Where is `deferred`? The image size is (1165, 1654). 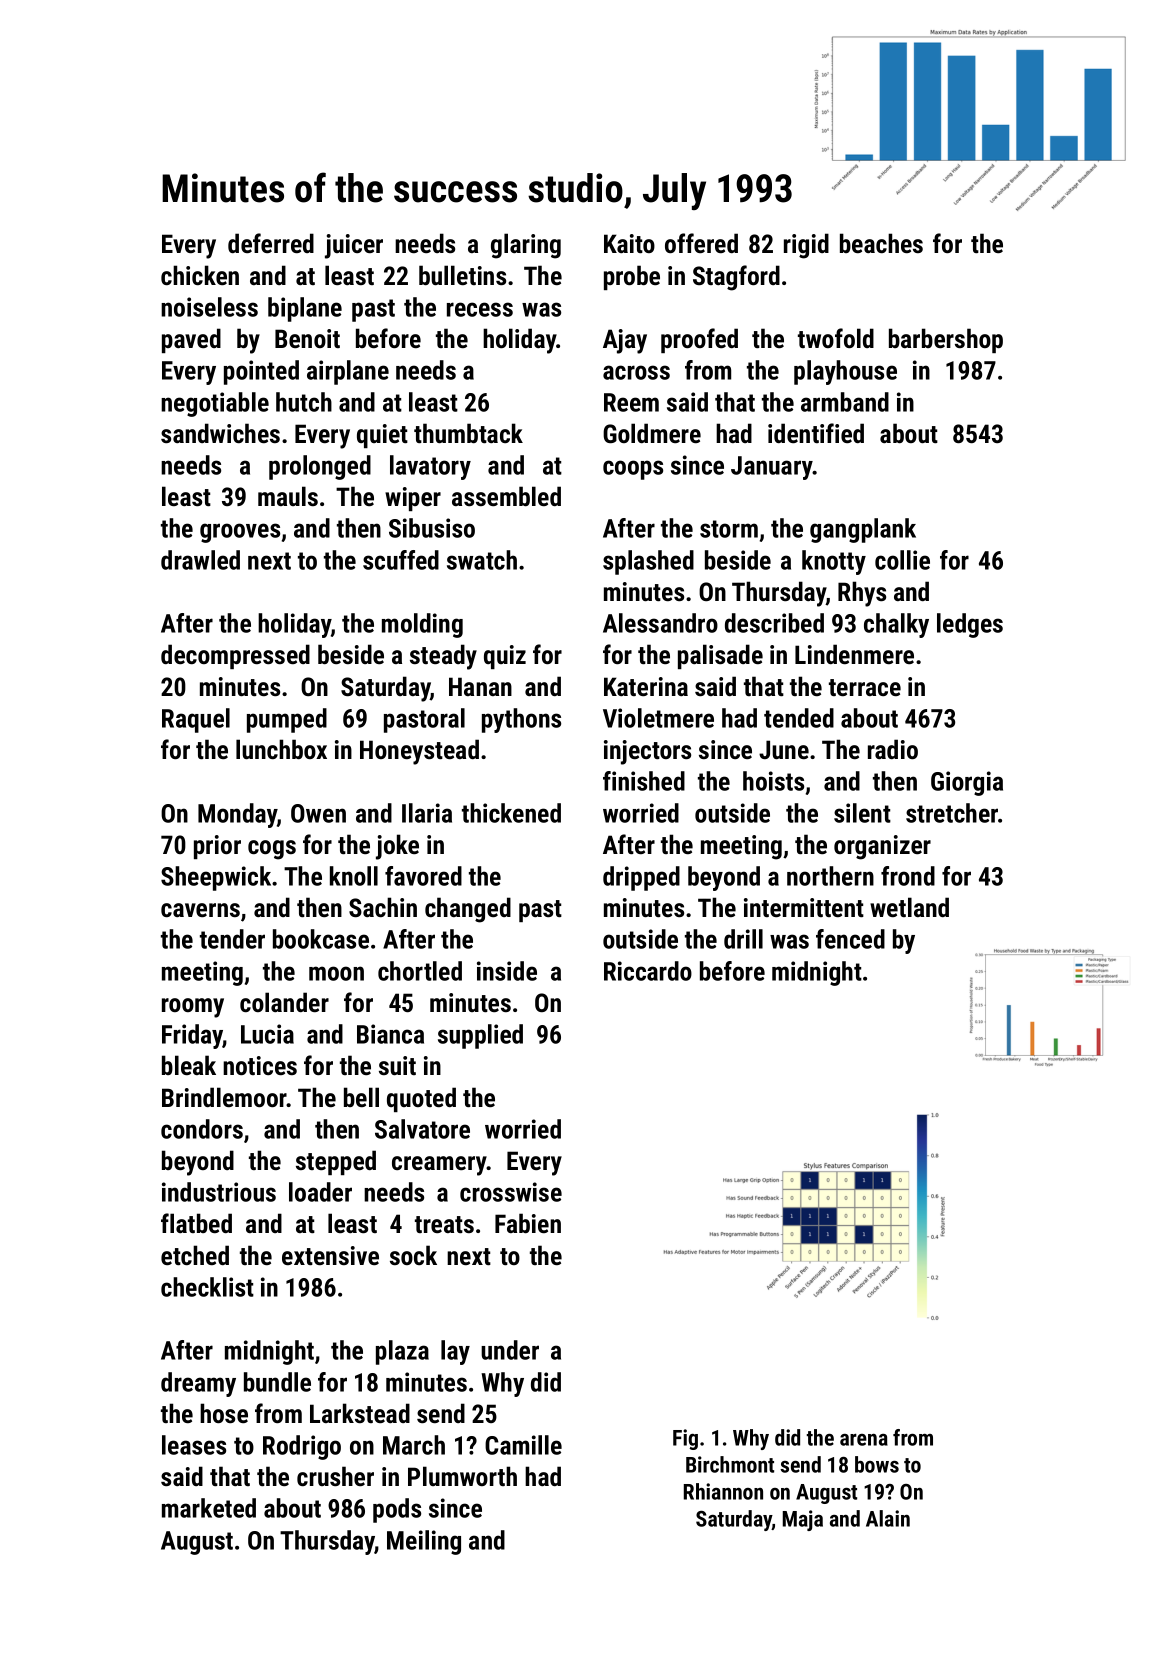
deferred is located at coordinates (271, 243).
